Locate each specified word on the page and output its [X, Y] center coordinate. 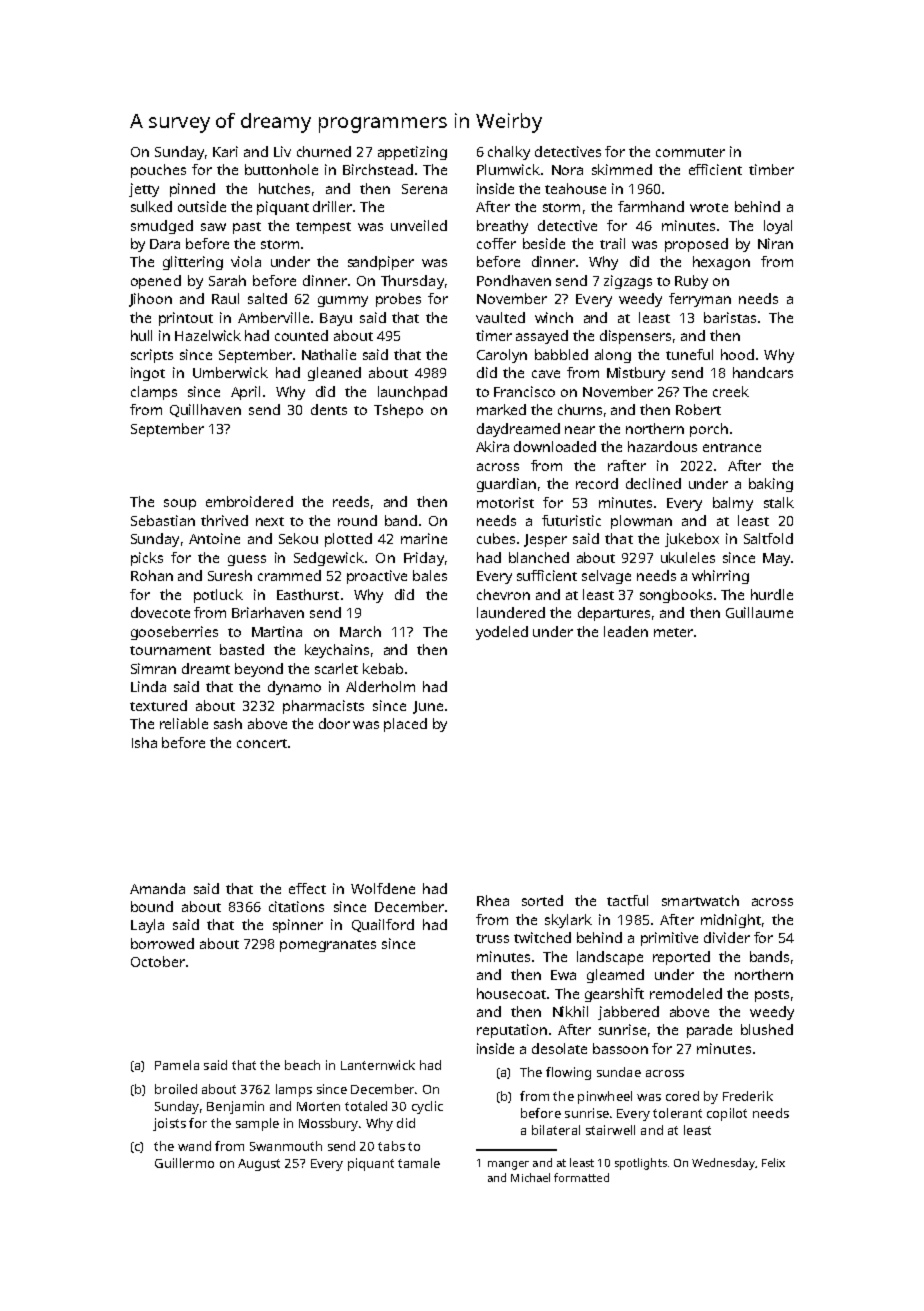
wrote [709, 207]
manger [508, 1165]
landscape [610, 958]
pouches [158, 171]
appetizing [412, 153]
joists [169, 1124]
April [245, 393]
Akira [492, 446]
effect [307, 888]
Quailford [383, 925]
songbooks [676, 596]
